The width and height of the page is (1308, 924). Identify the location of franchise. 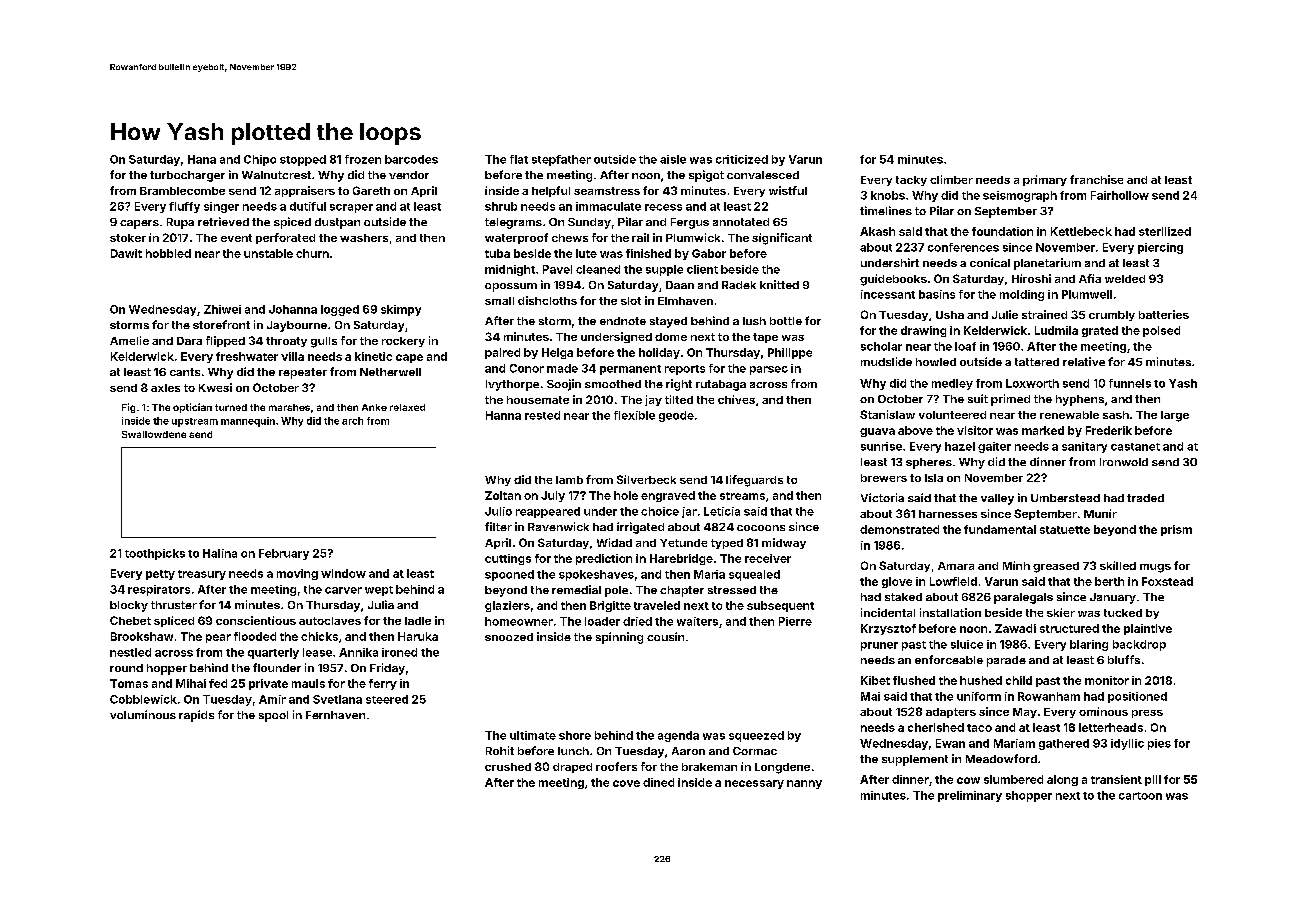
(1096, 179).
